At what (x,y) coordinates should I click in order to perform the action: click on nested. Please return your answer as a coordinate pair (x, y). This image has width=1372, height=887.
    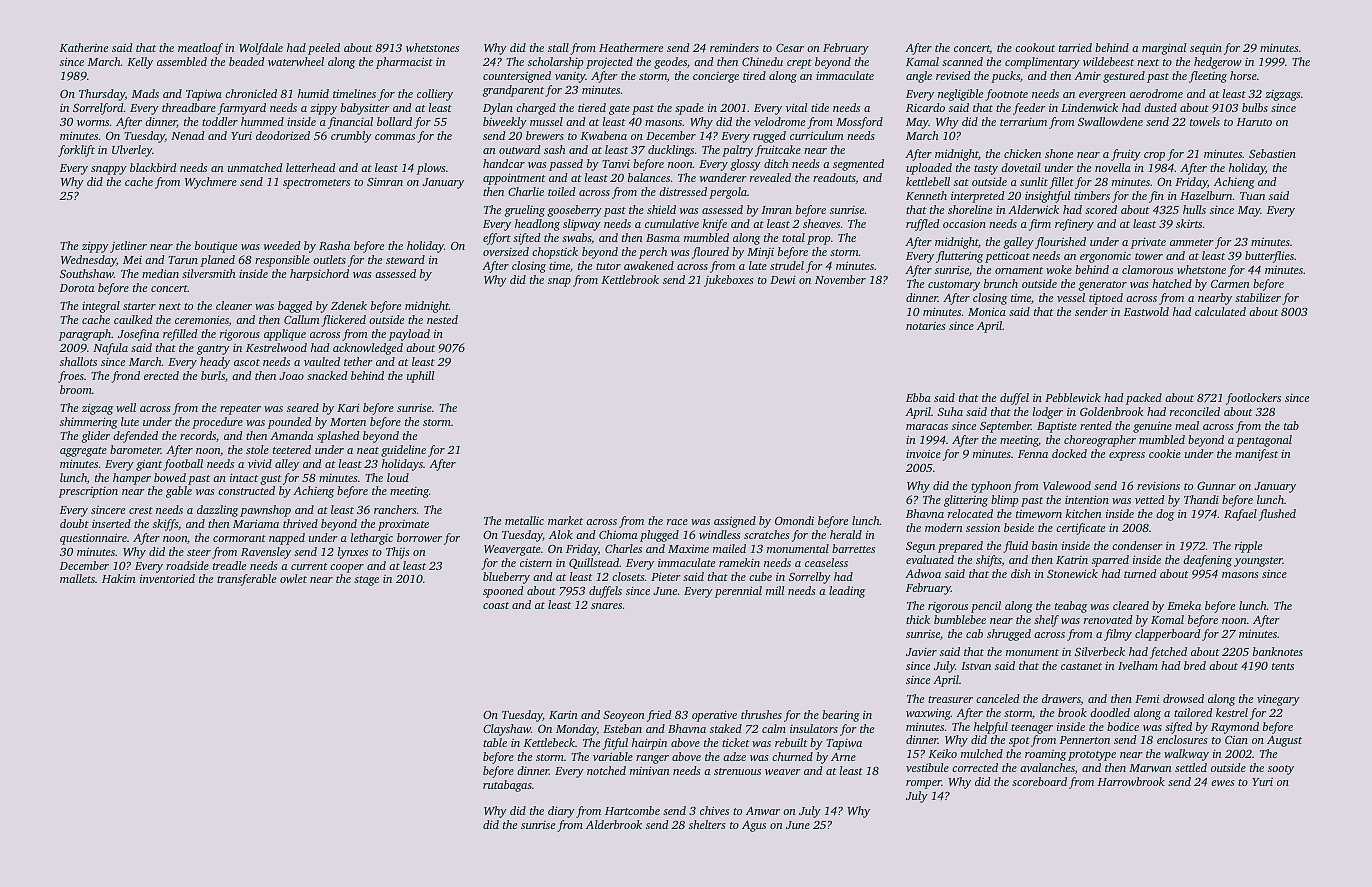
    Looking at the image, I should click on (442, 319).
